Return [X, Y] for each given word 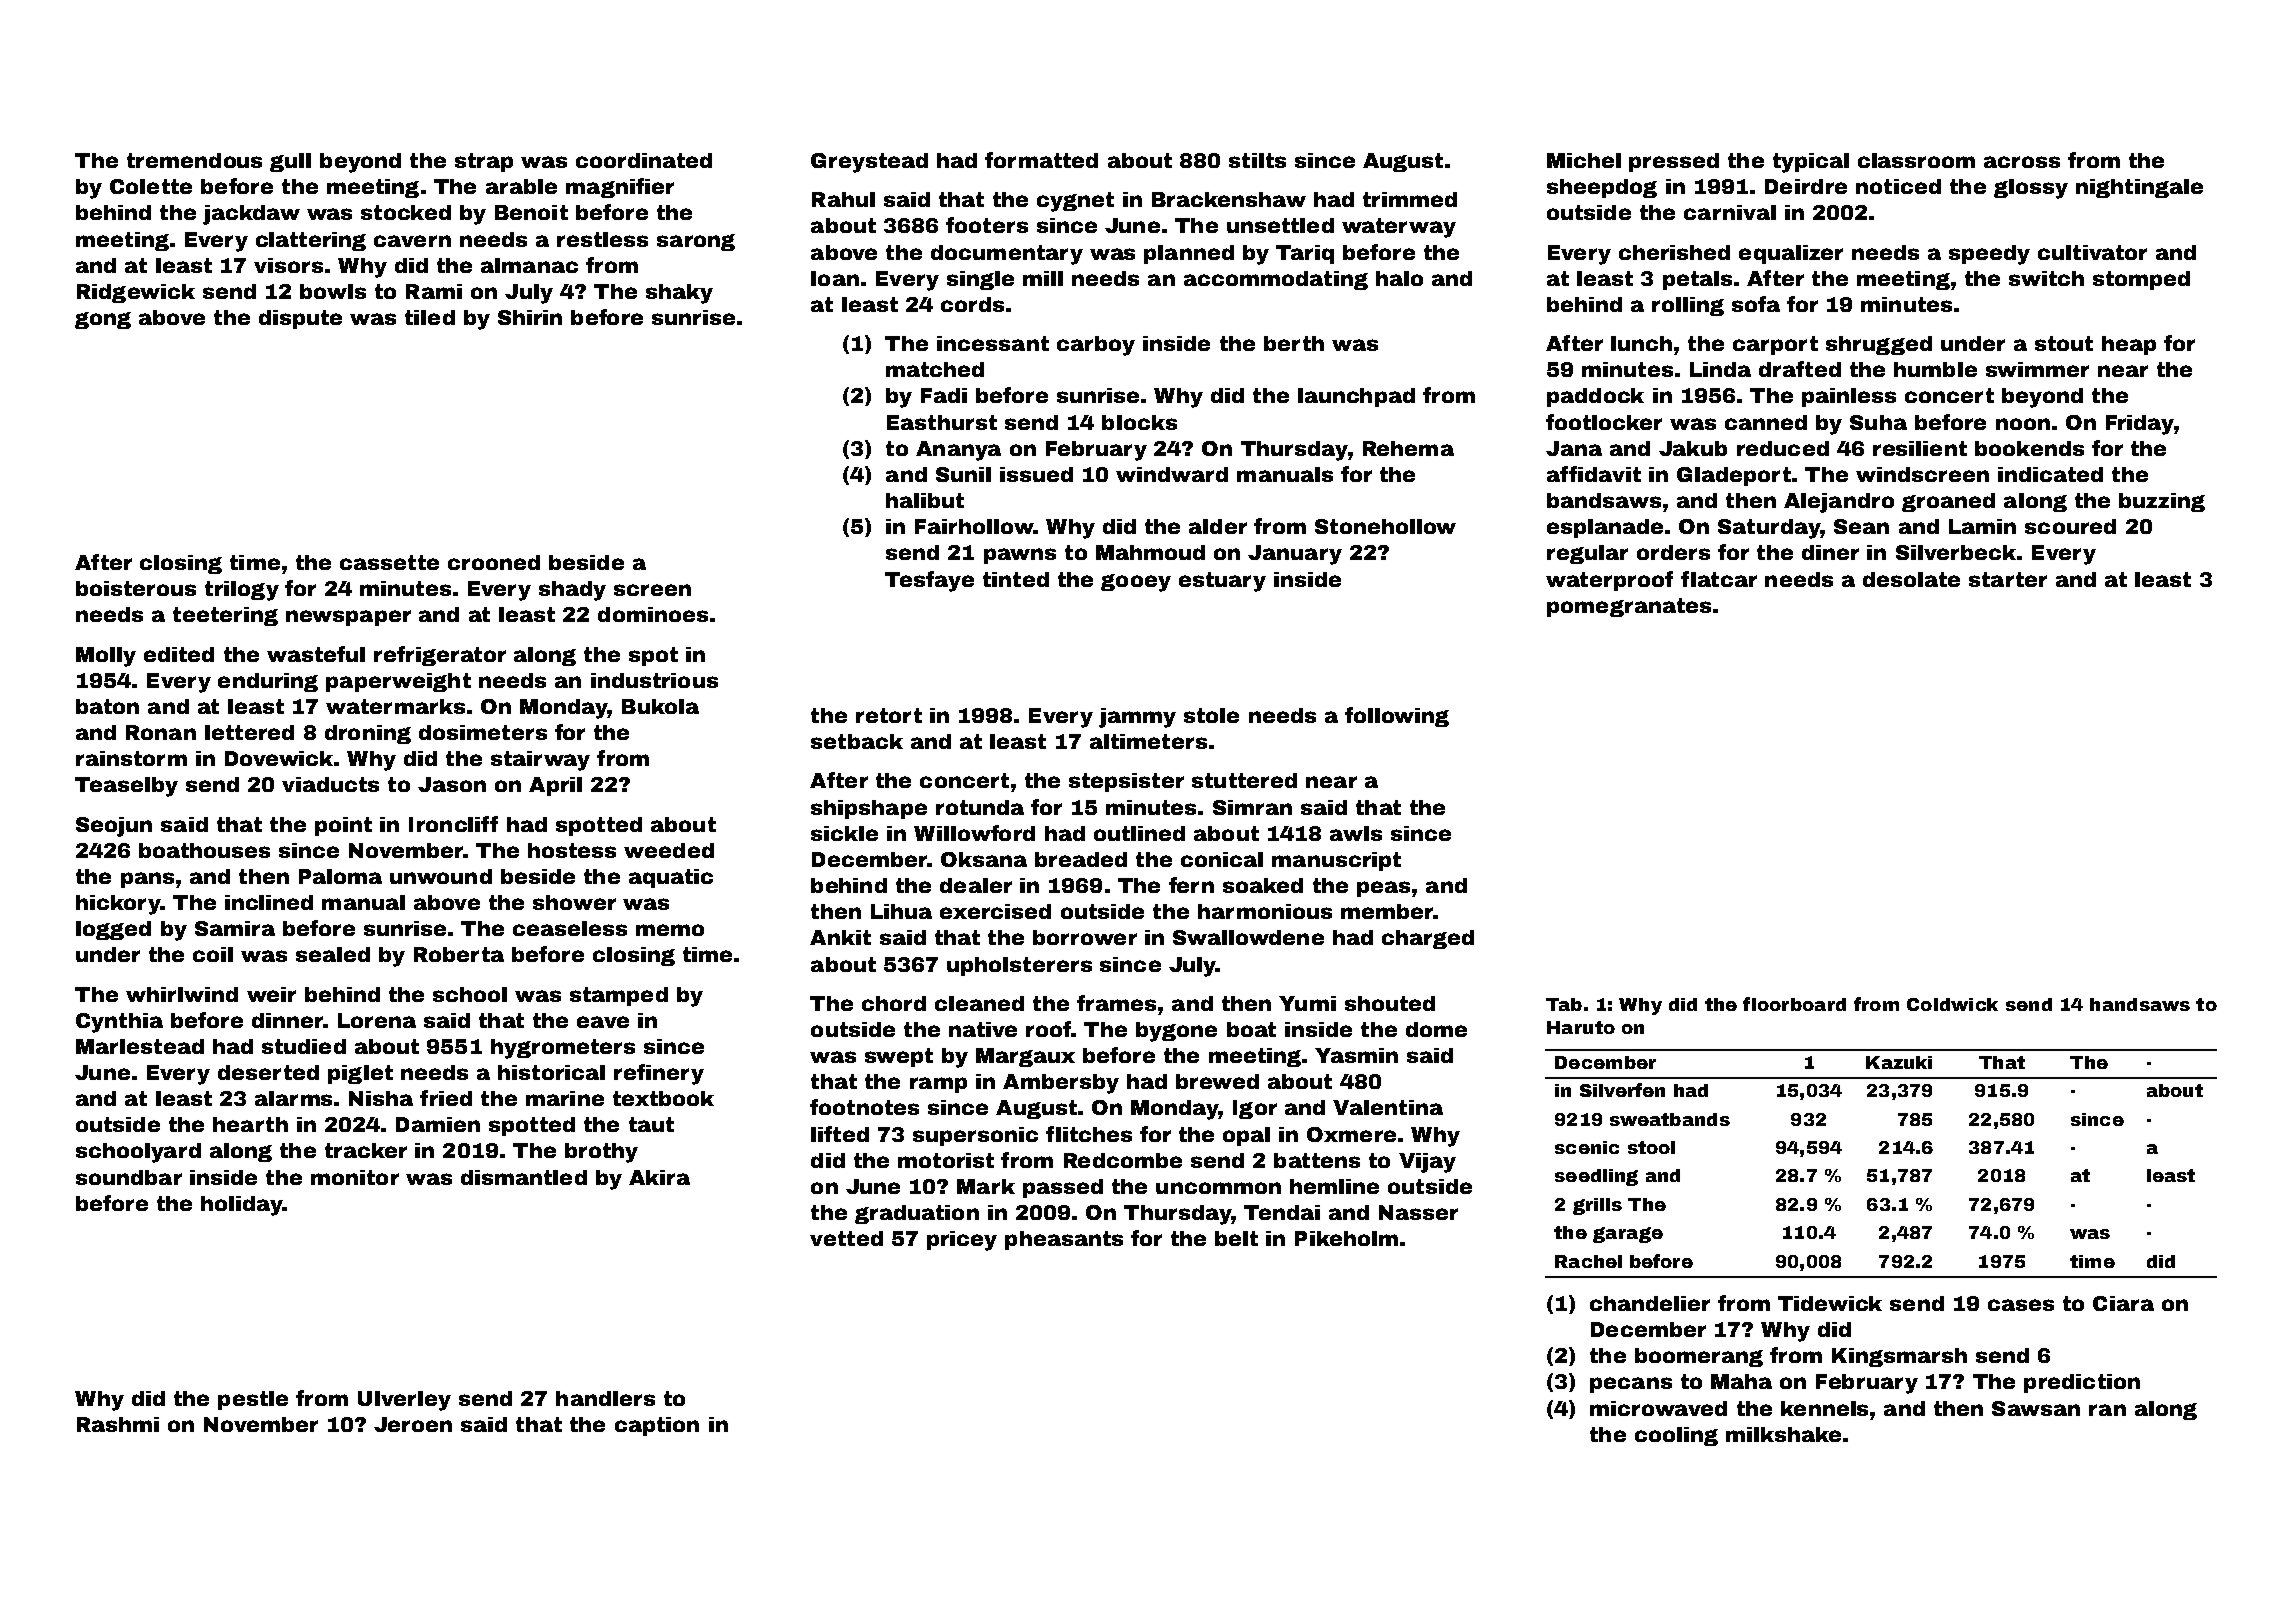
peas [1383, 889]
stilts [1257, 160]
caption [657, 1426]
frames [1116, 1003]
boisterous [136, 588]
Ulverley [404, 1401]
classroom [1916, 160]
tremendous [194, 160]
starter [2008, 579]
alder [1218, 526]
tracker [366, 1150]
